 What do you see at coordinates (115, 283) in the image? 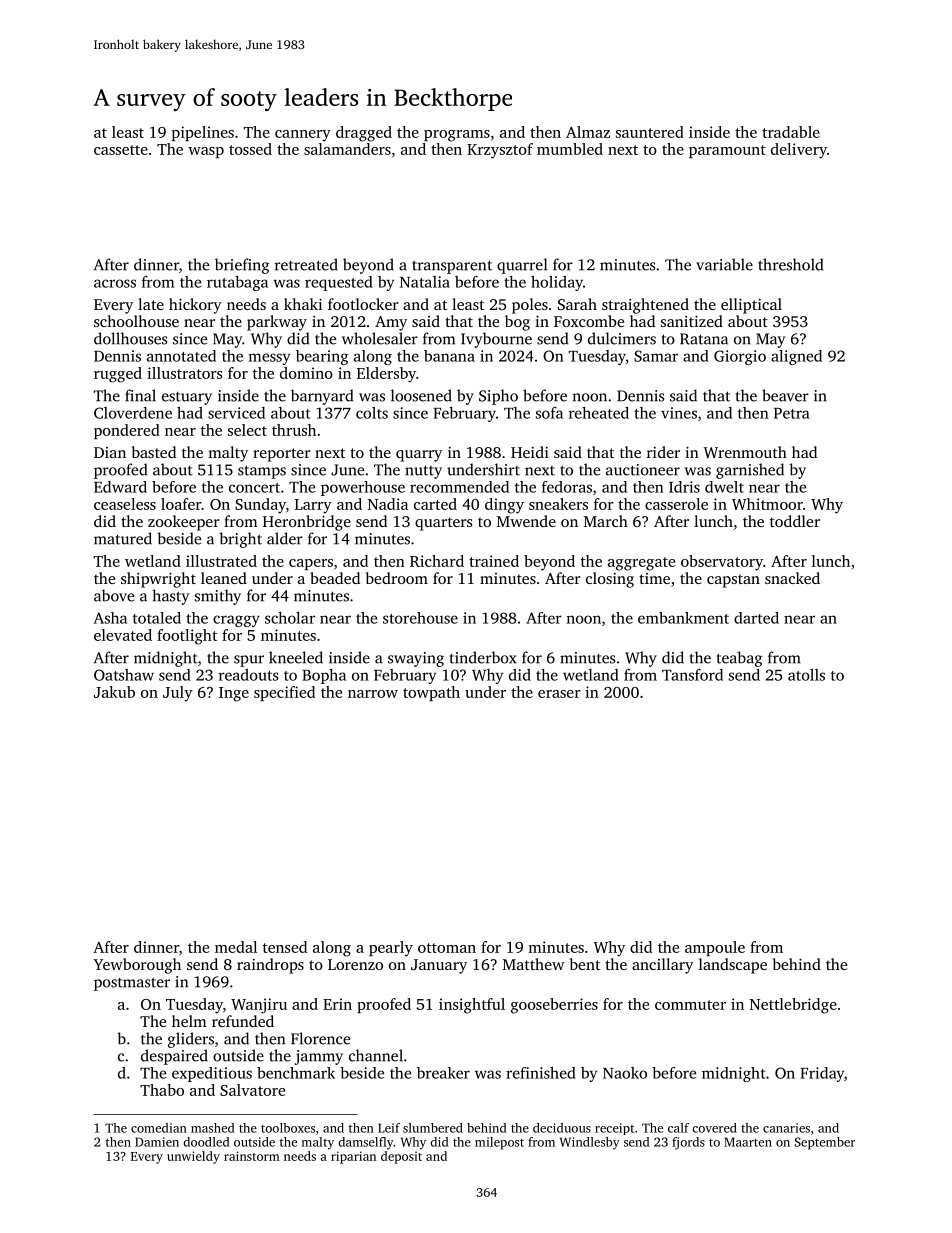
I see `across` at bounding box center [115, 283].
